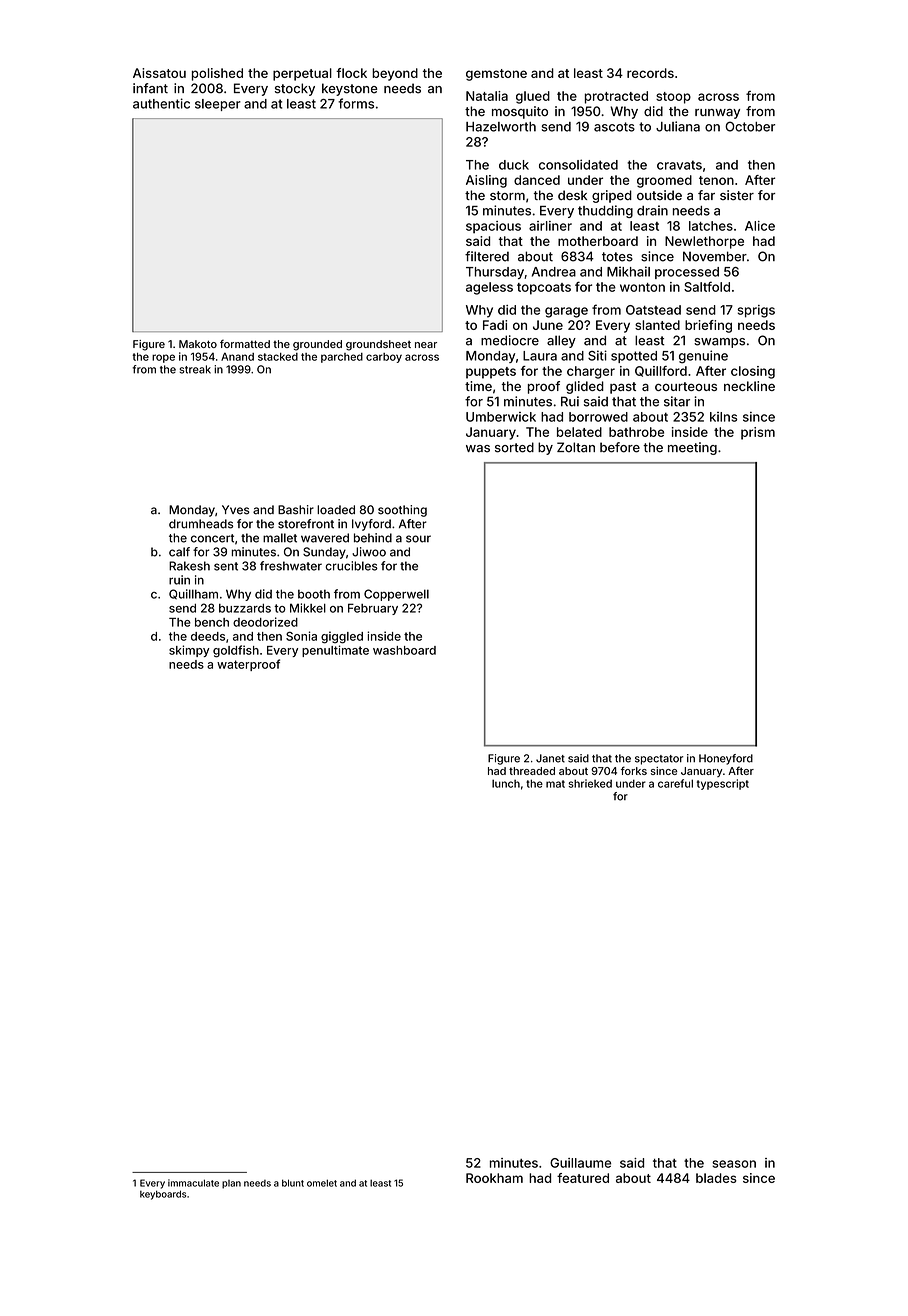  I want to click on sent, so click(226, 566).
